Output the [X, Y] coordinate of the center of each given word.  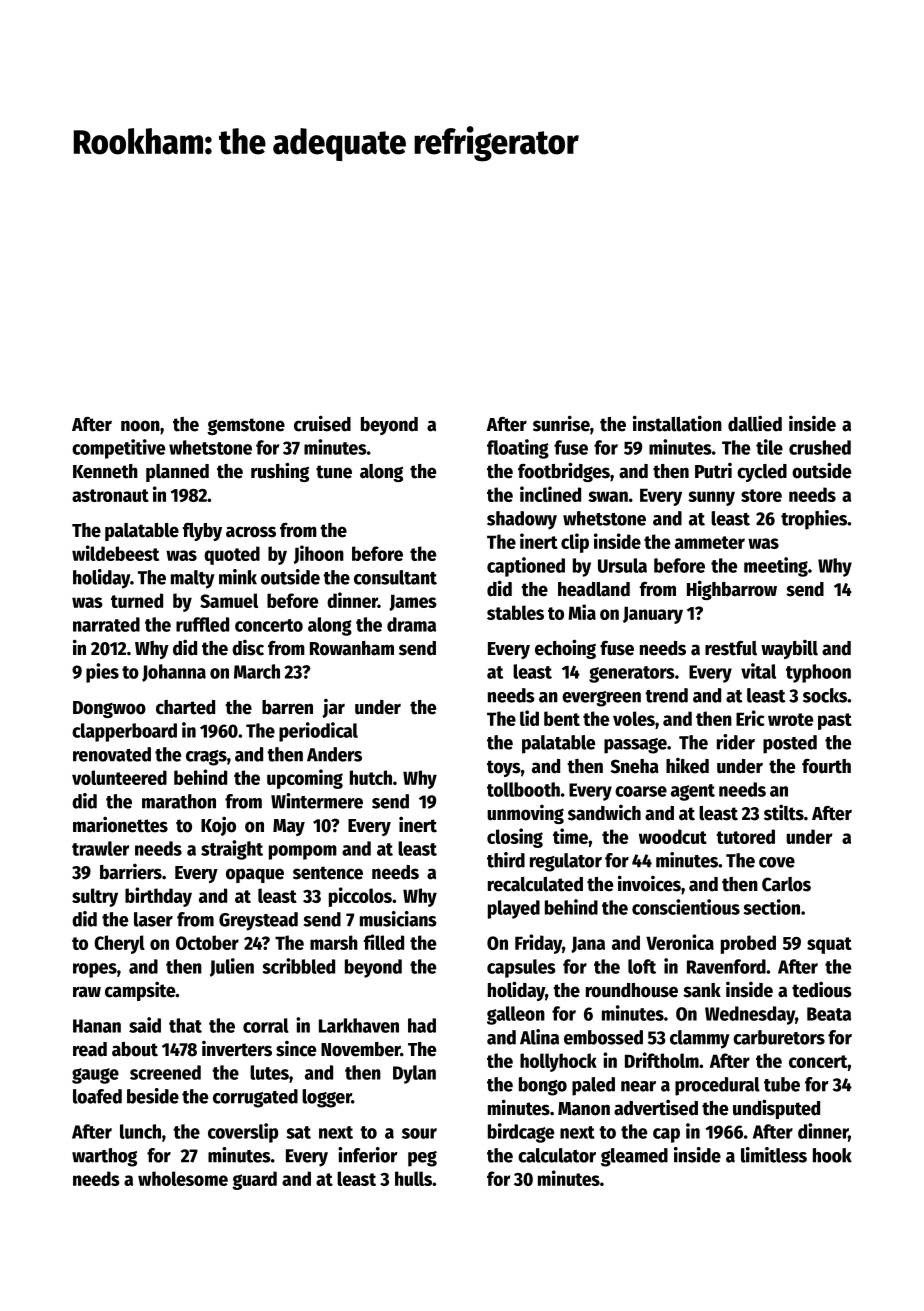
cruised [322, 423]
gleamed [634, 1157]
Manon [584, 1109]
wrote [790, 719]
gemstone [246, 426]
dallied [755, 423]
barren [287, 707]
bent [562, 718]
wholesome [183, 1178]
